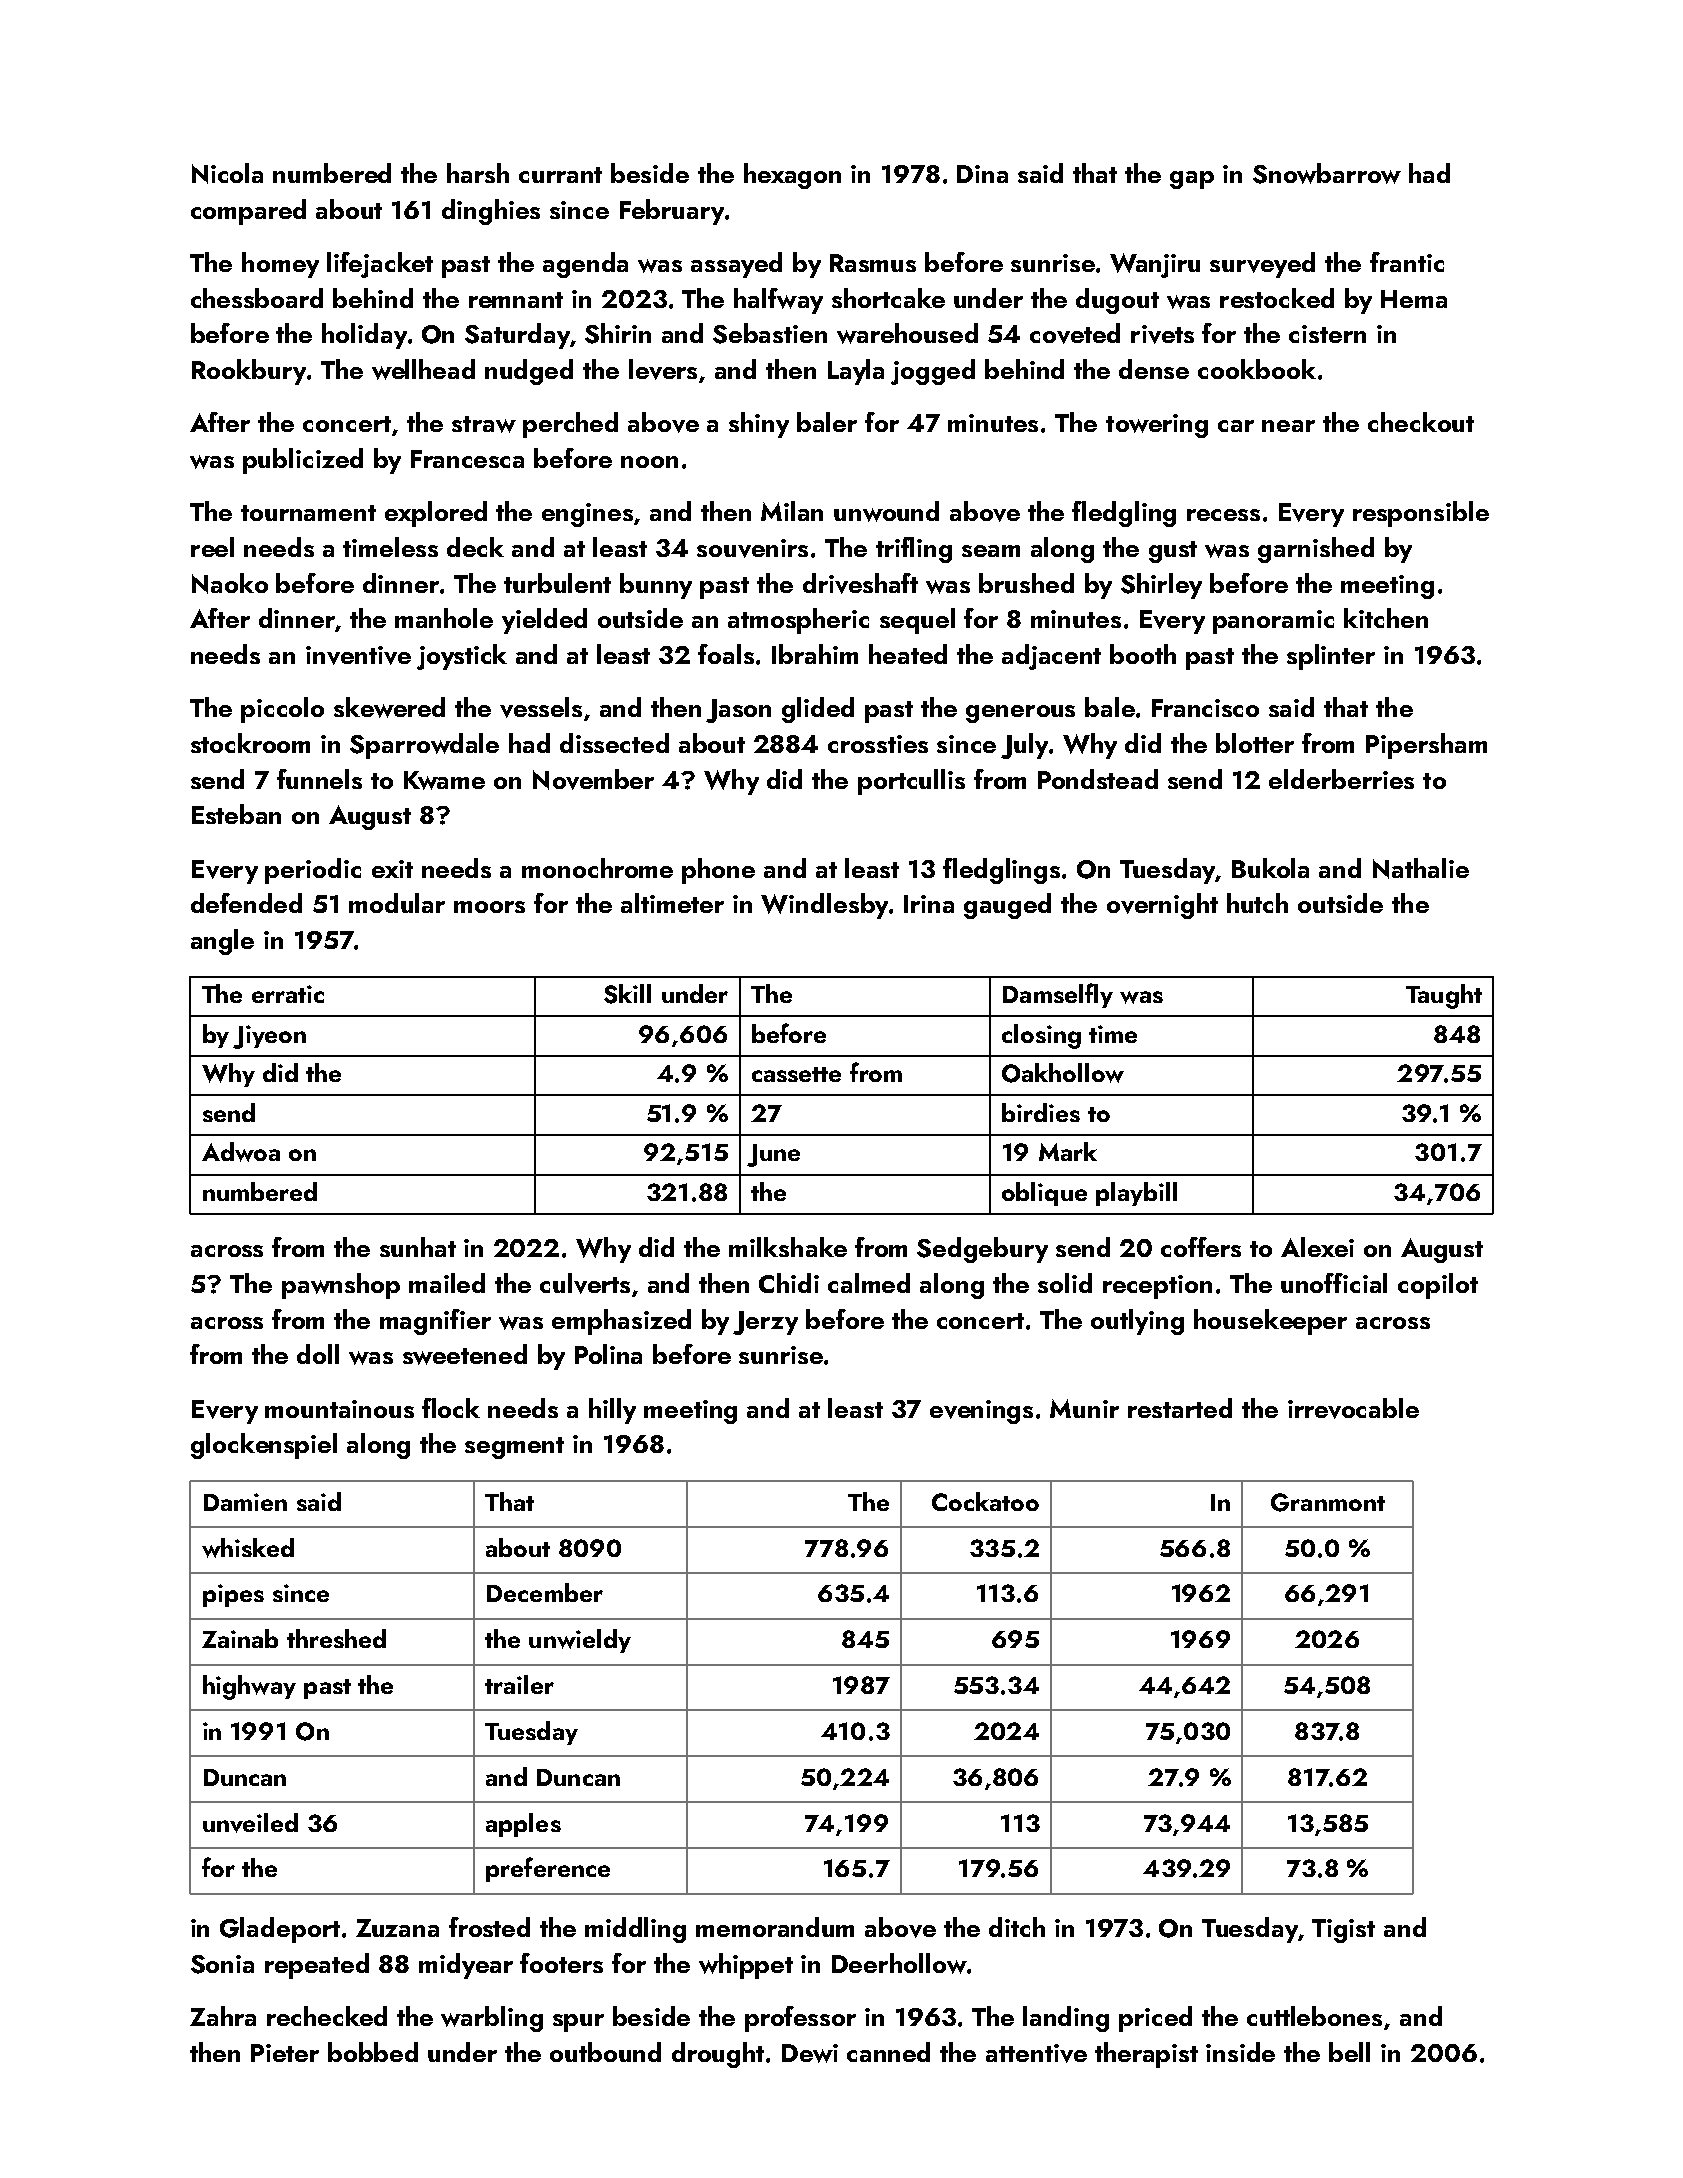  What do you see at coordinates (982, 174) in the image?
I see `Dina` at bounding box center [982, 174].
